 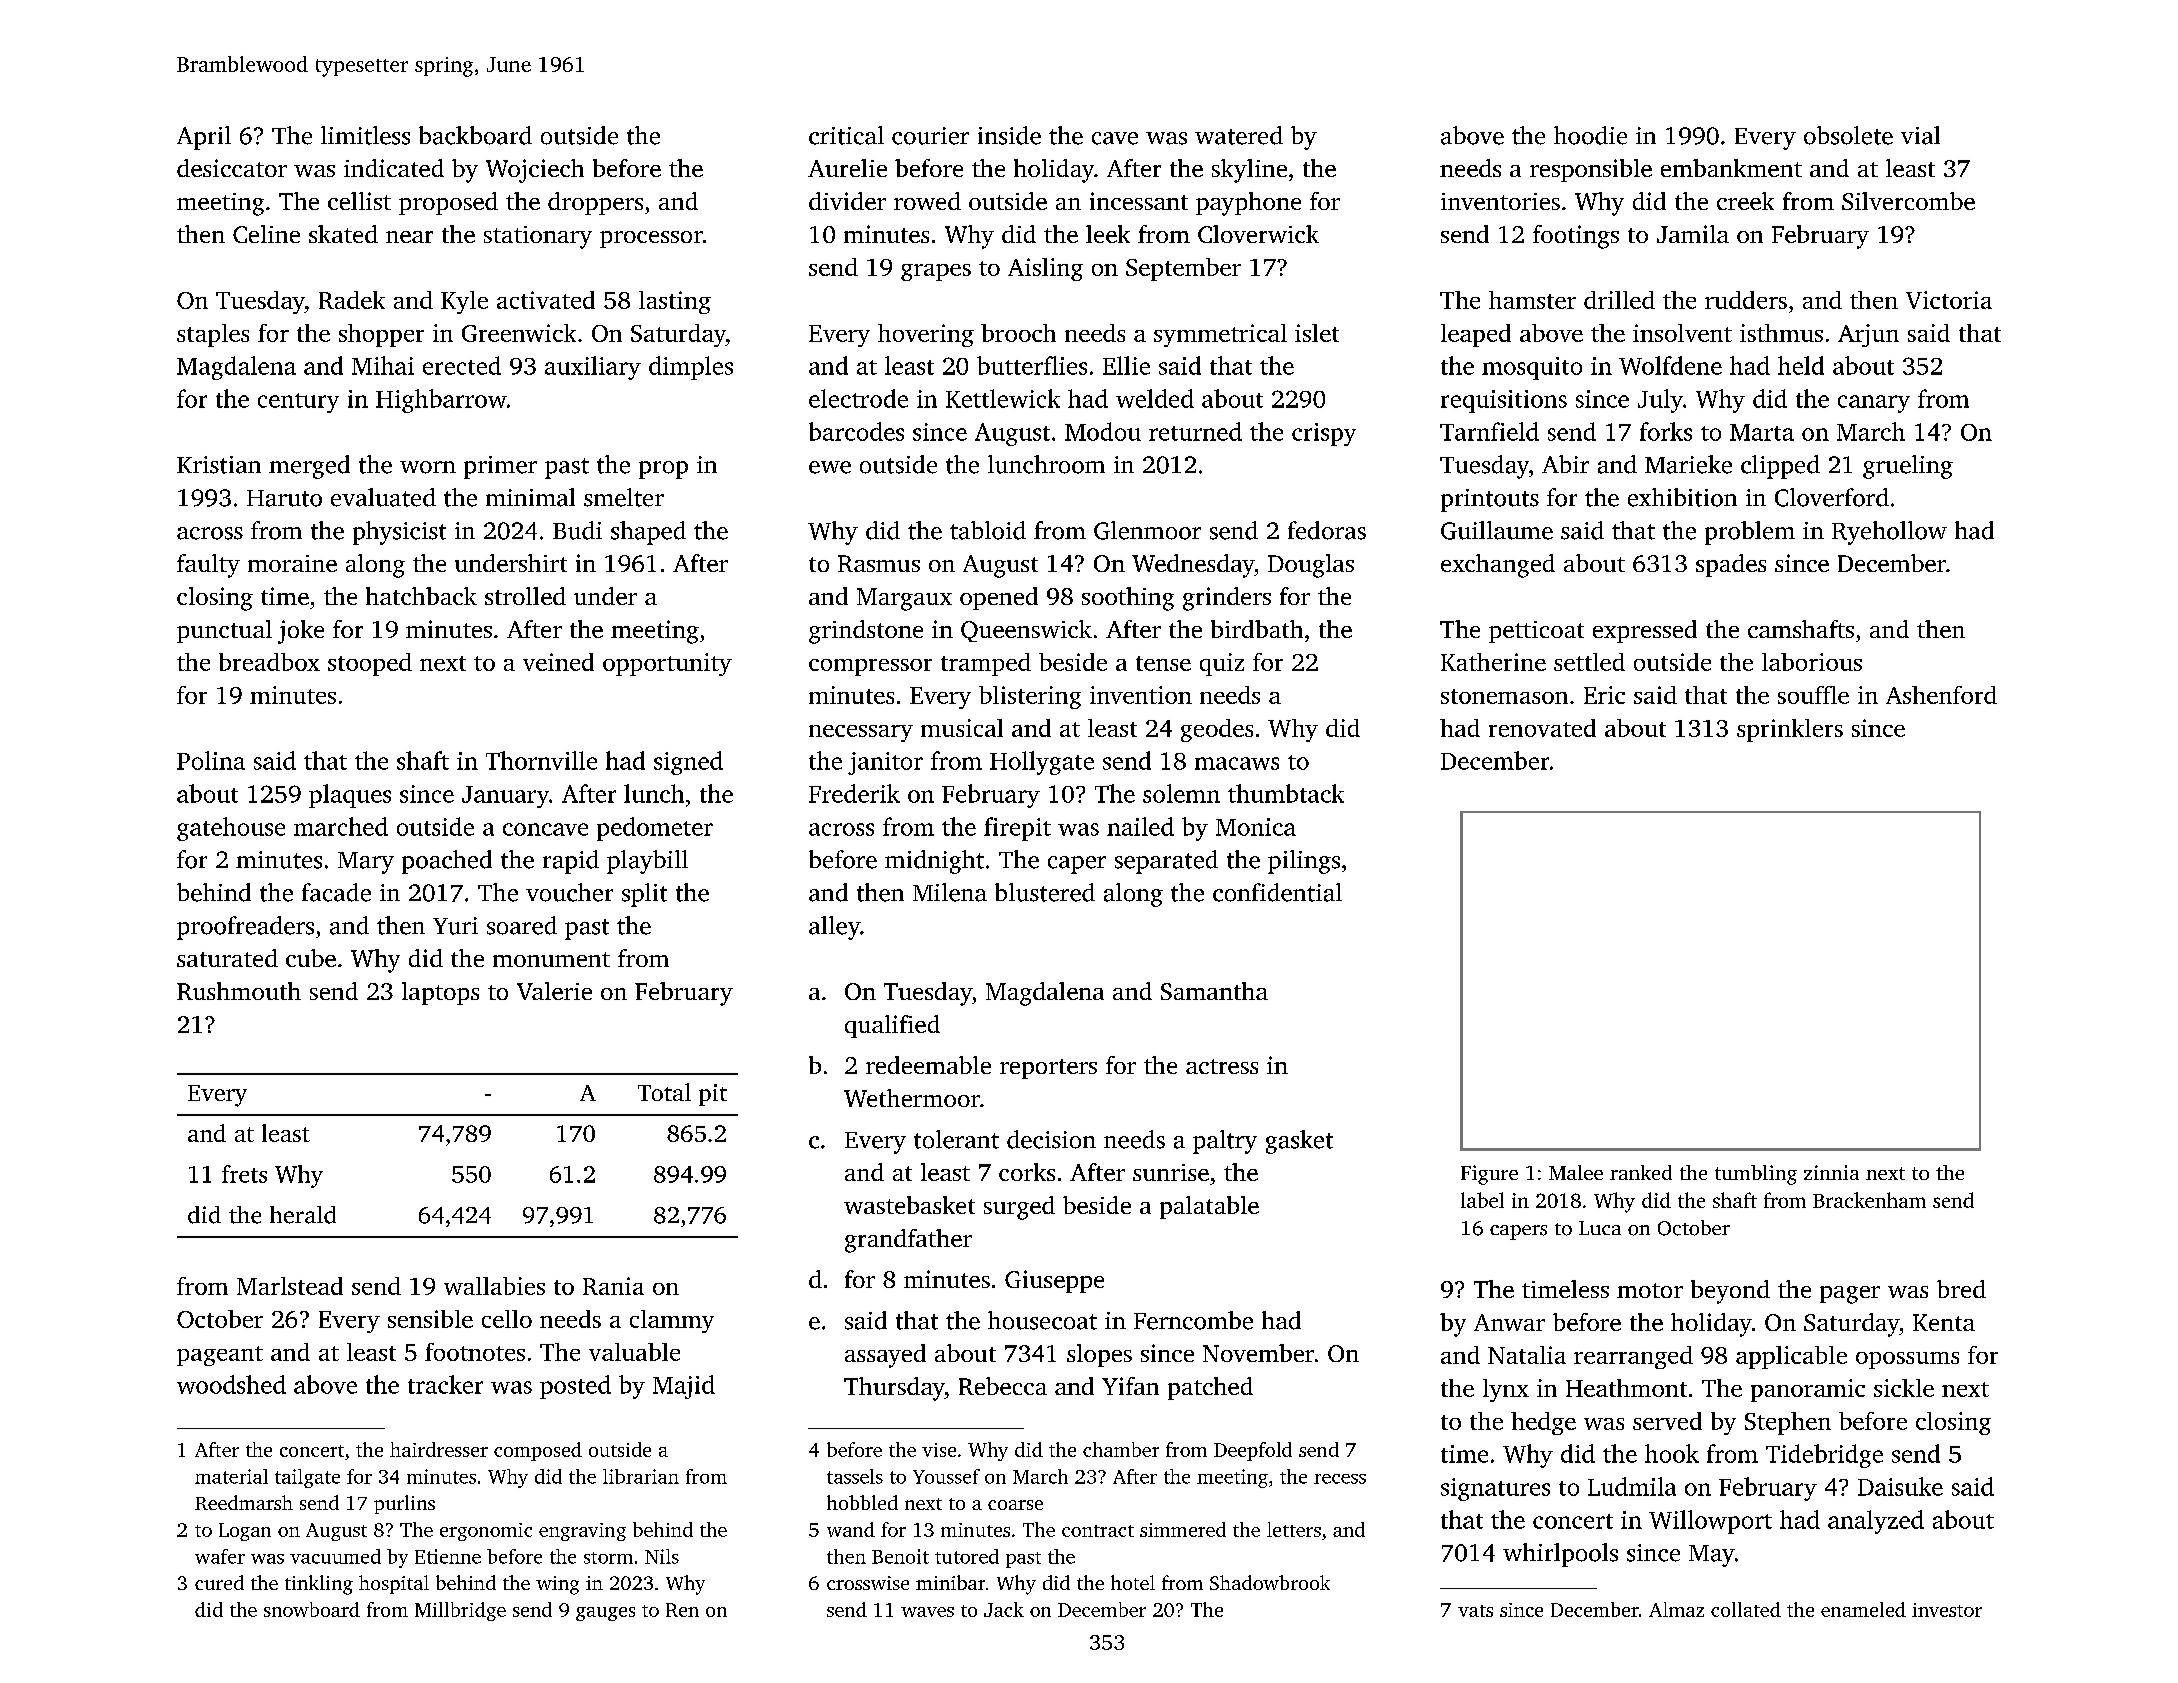 What do you see at coordinates (1220, 335) in the document?
I see `symmetrical` at bounding box center [1220, 335].
